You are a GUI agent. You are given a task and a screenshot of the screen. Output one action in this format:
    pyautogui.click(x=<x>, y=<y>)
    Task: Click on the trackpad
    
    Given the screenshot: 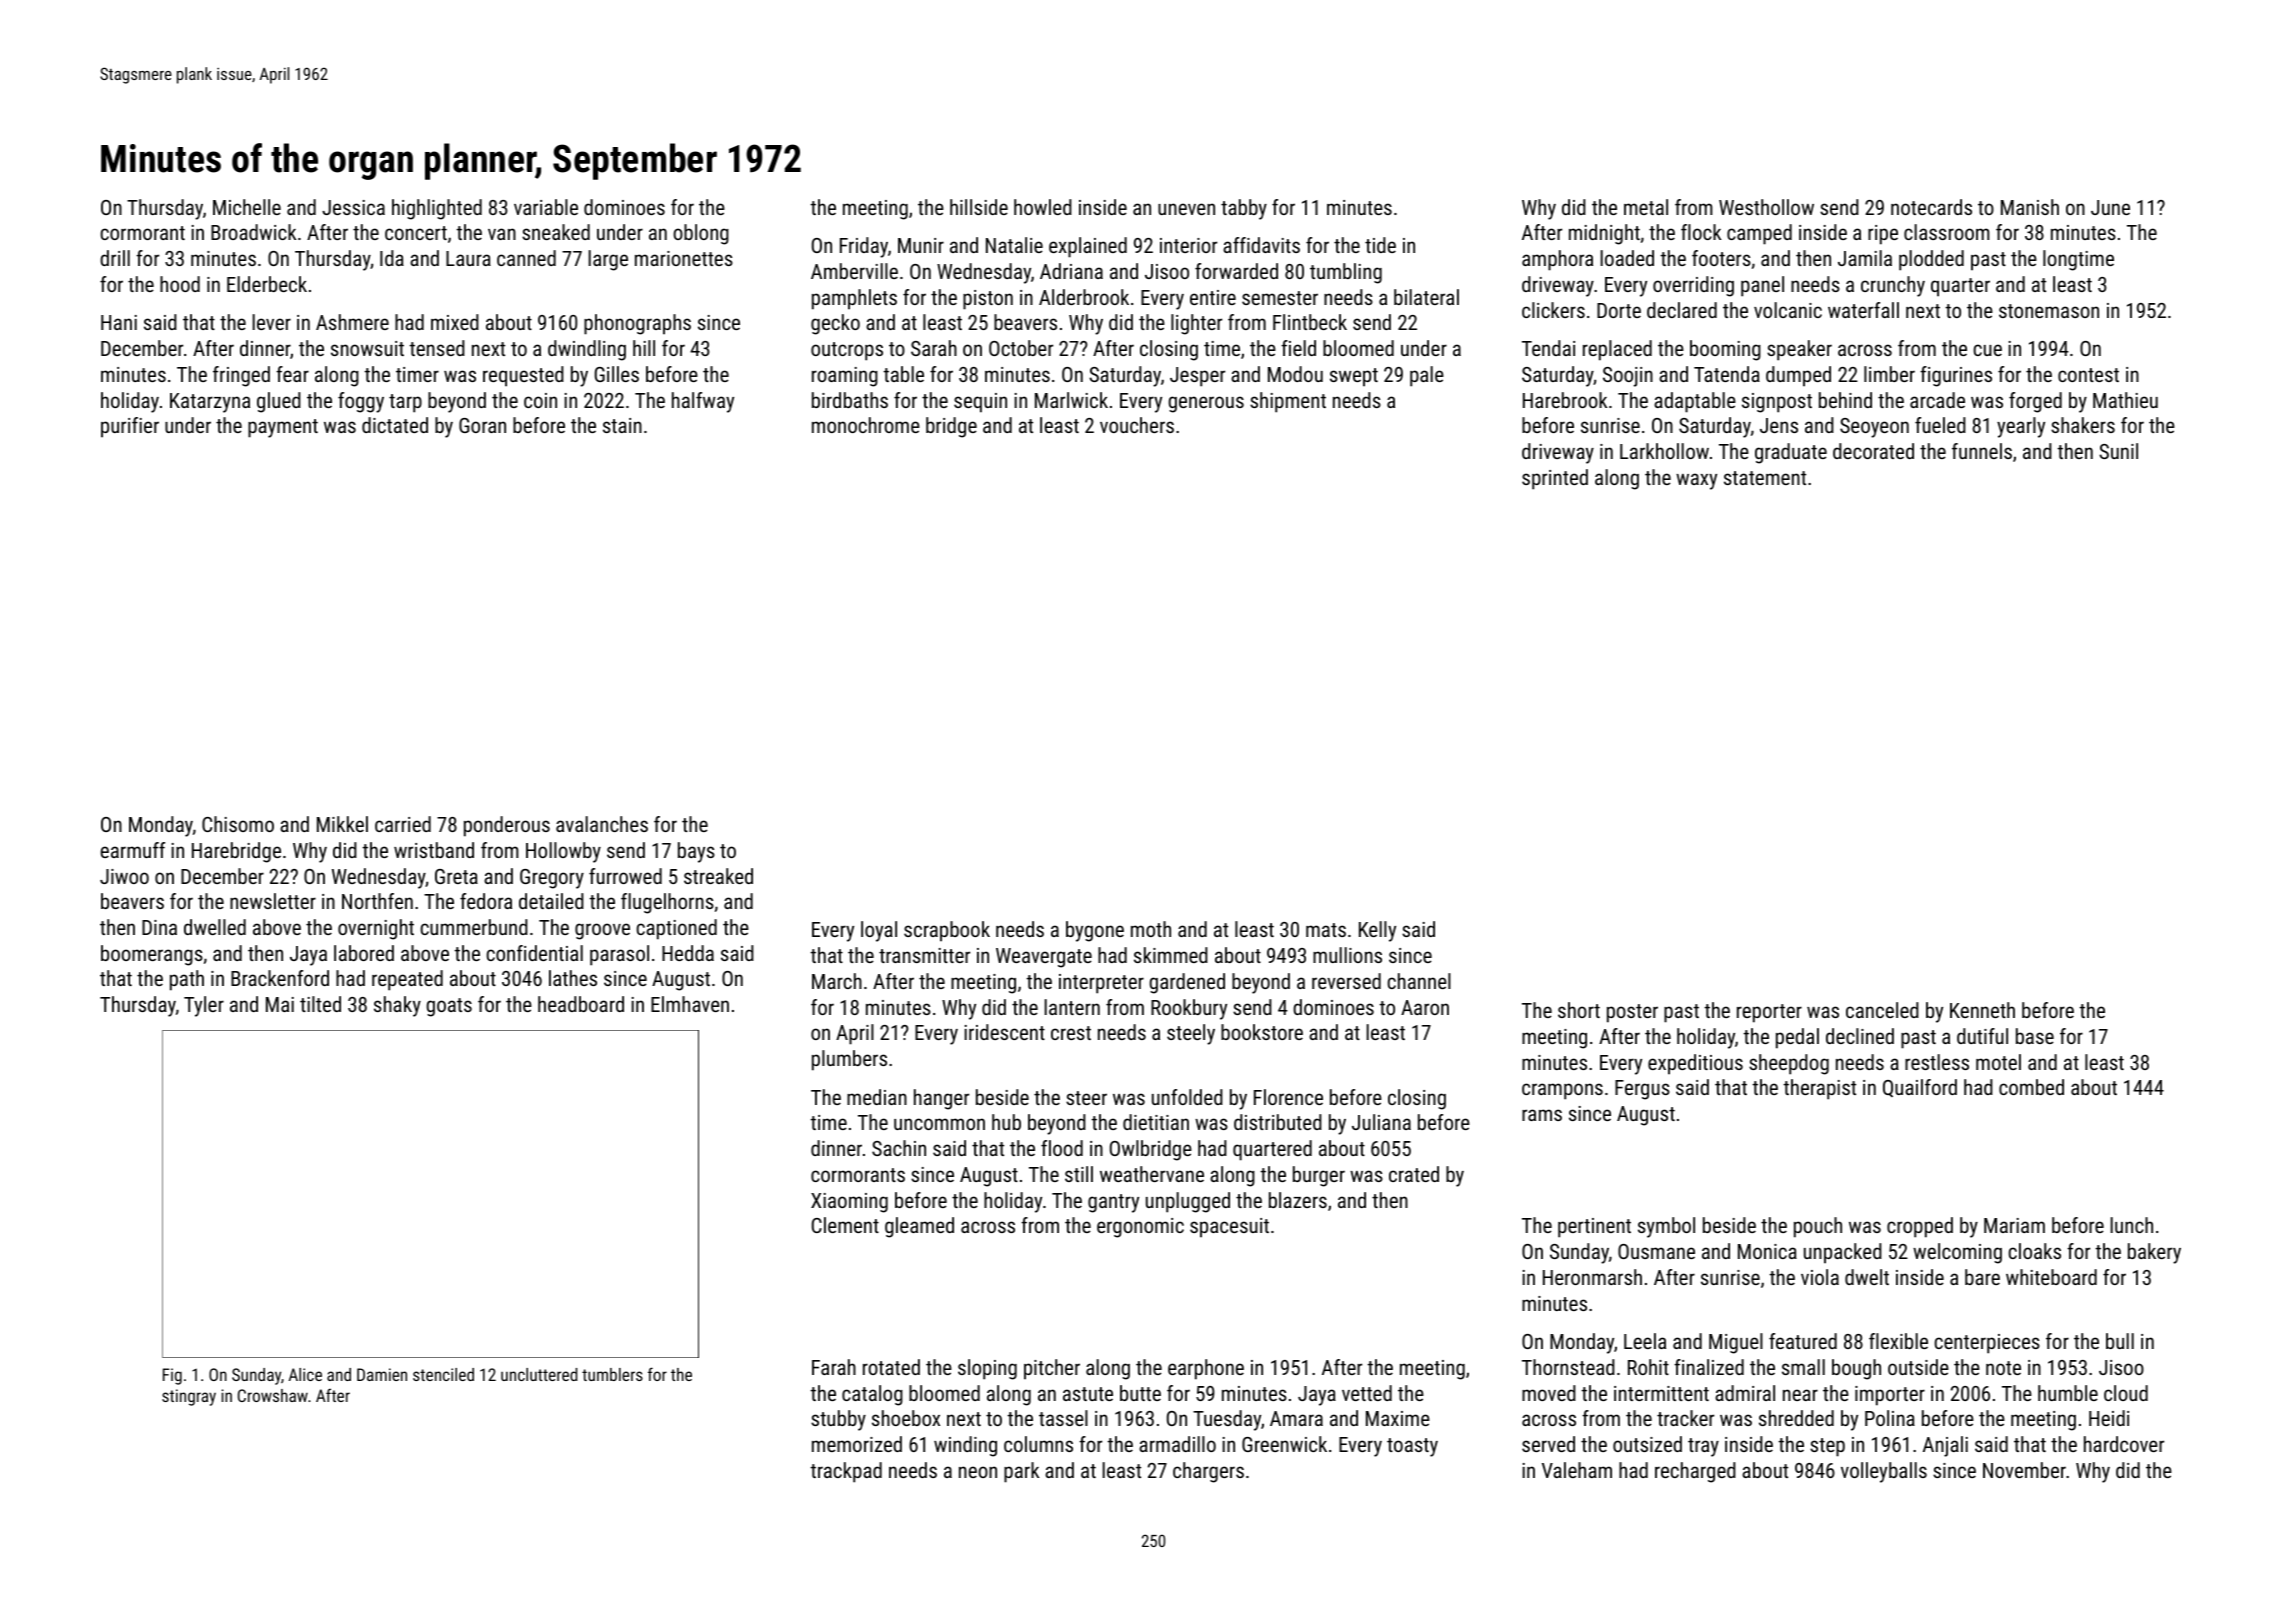 What is the action you would take?
    pyautogui.click(x=846, y=1472)
